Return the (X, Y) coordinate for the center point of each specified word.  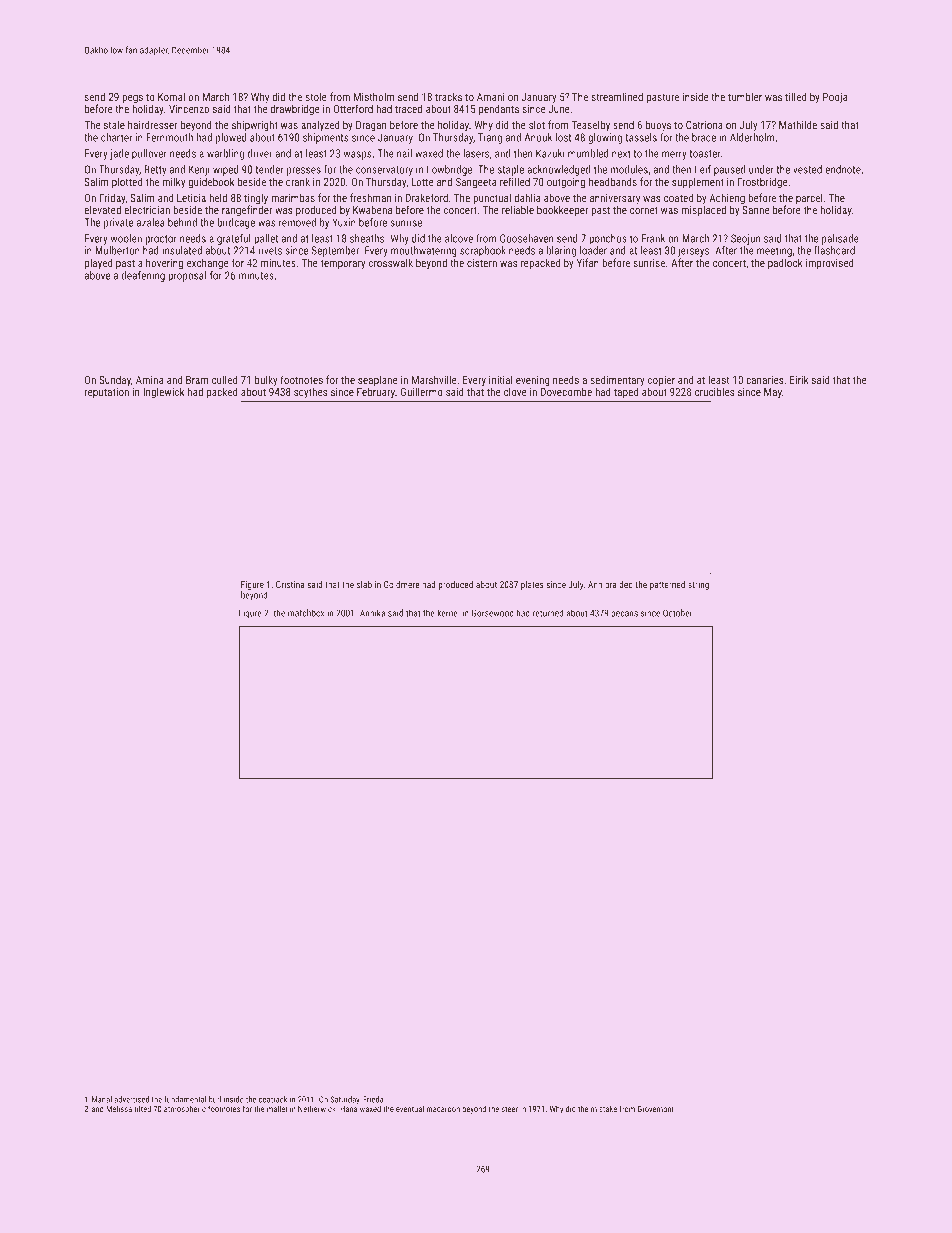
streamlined (617, 96)
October (677, 613)
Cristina (290, 584)
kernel (449, 613)
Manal (102, 1099)
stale (114, 124)
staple (511, 170)
